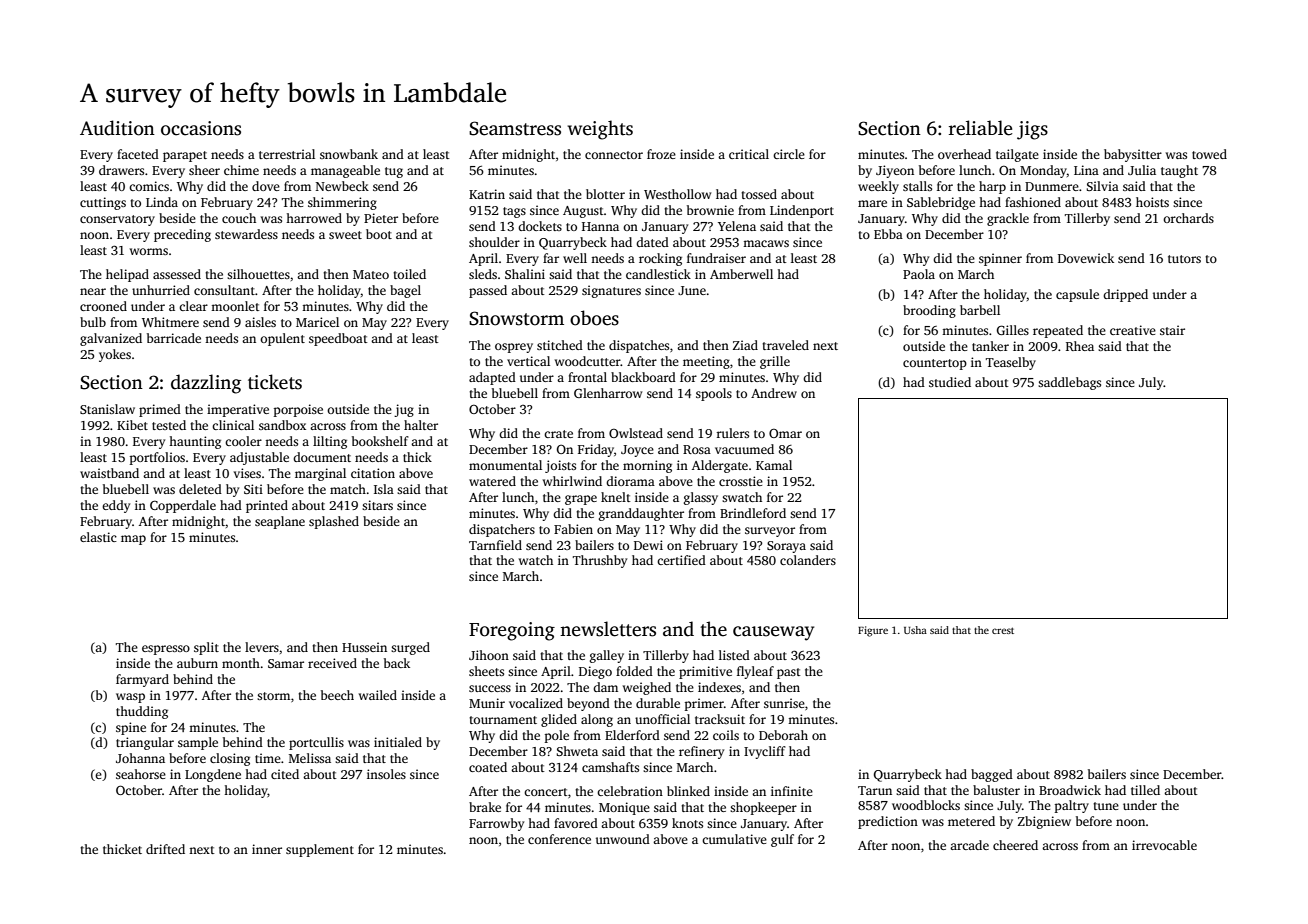  Describe the element at coordinates (785, 345) in the screenshot. I see `traveled` at that location.
